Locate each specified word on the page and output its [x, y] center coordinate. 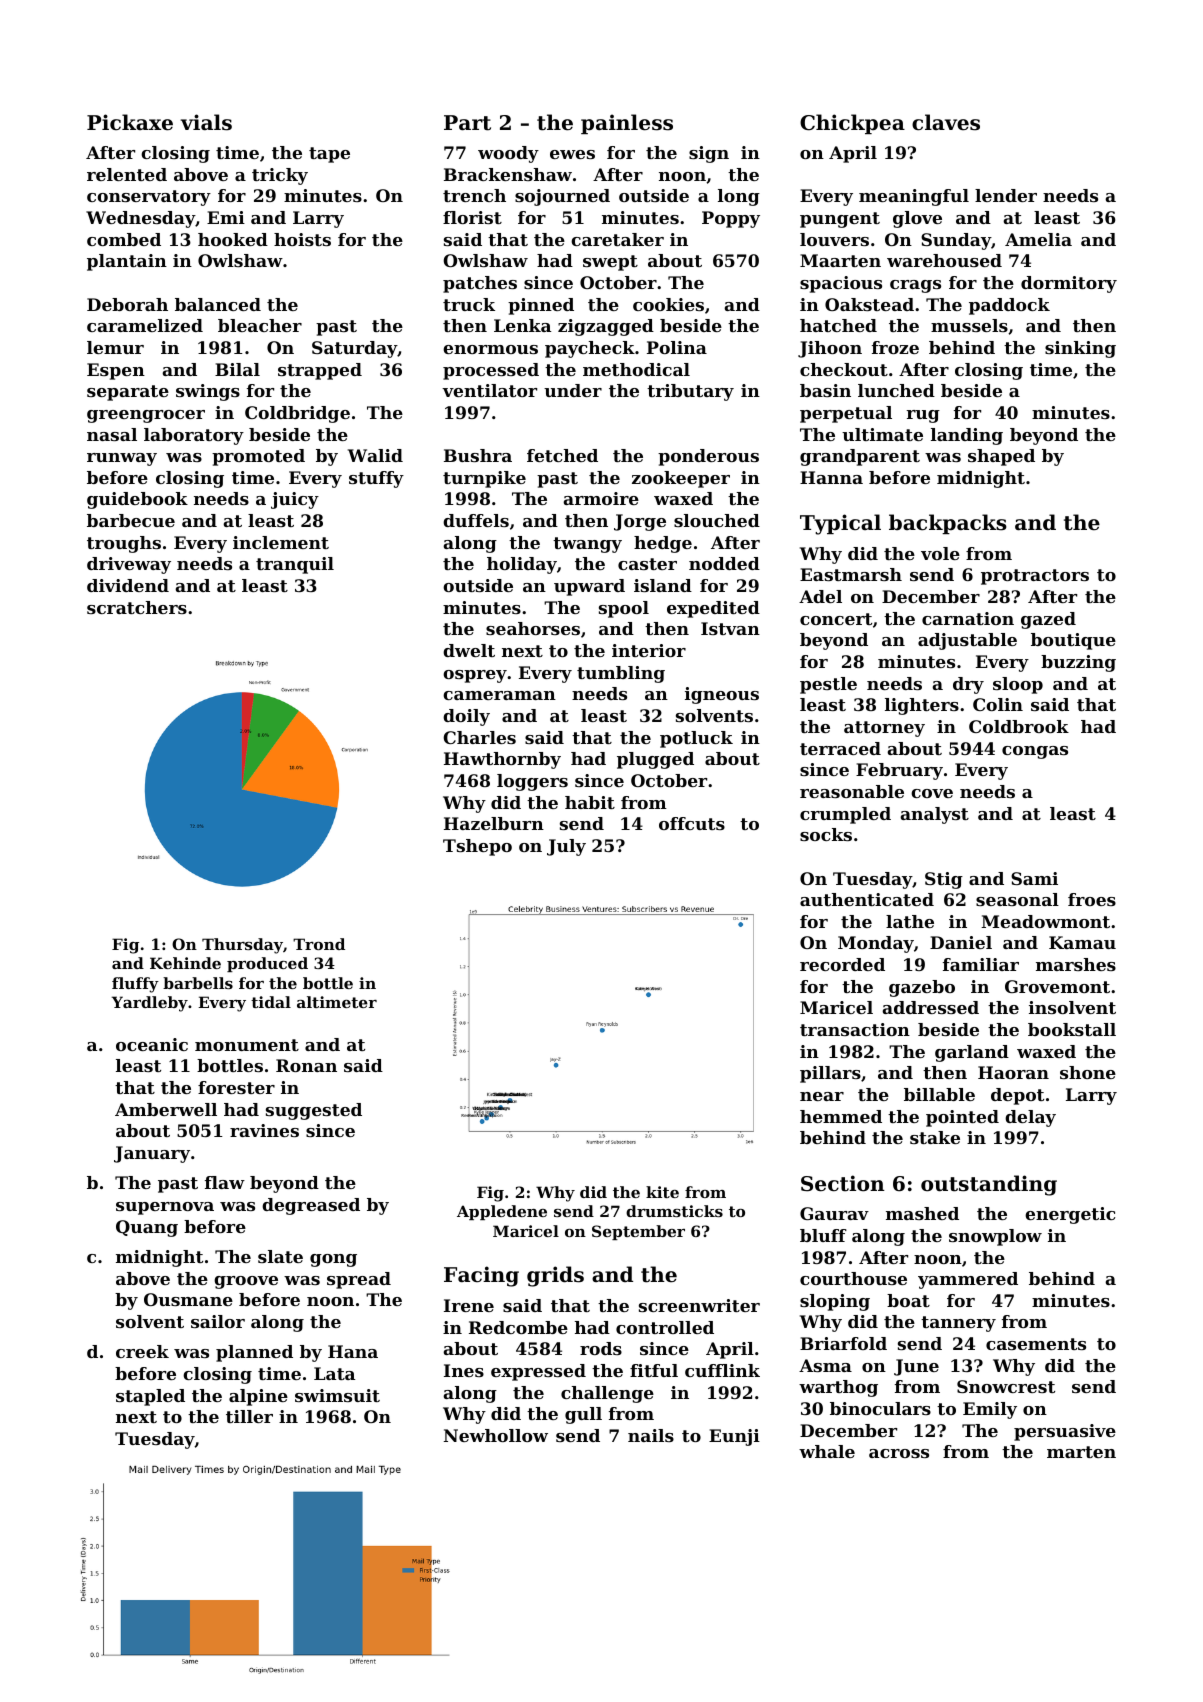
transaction [855, 1029]
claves [946, 122]
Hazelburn [494, 823]
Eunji [734, 1437]
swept [610, 263]
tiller [249, 1416]
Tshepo [477, 847]
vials [206, 122]
